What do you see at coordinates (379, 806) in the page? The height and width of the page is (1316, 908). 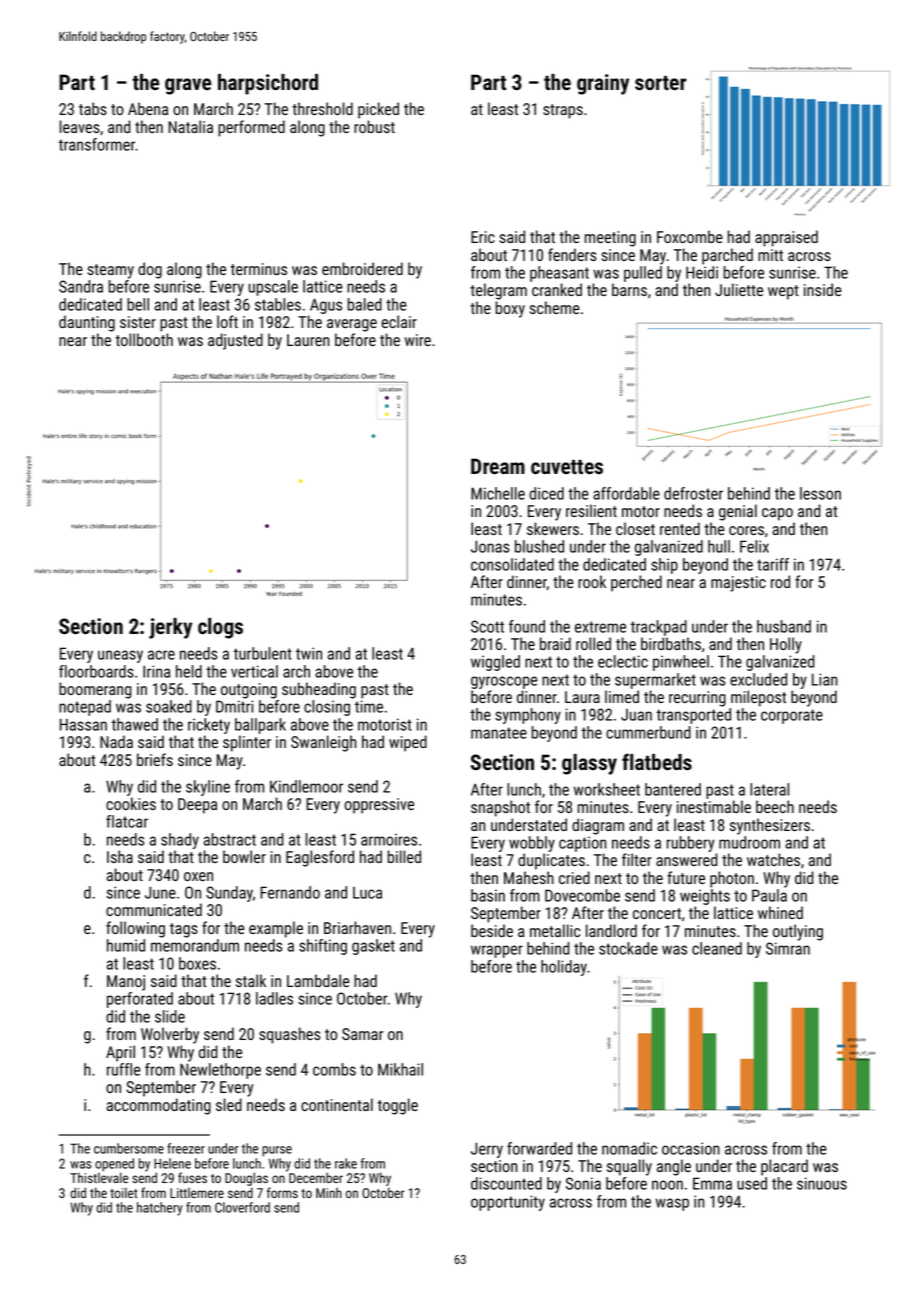 I see `oppressive` at bounding box center [379, 806].
